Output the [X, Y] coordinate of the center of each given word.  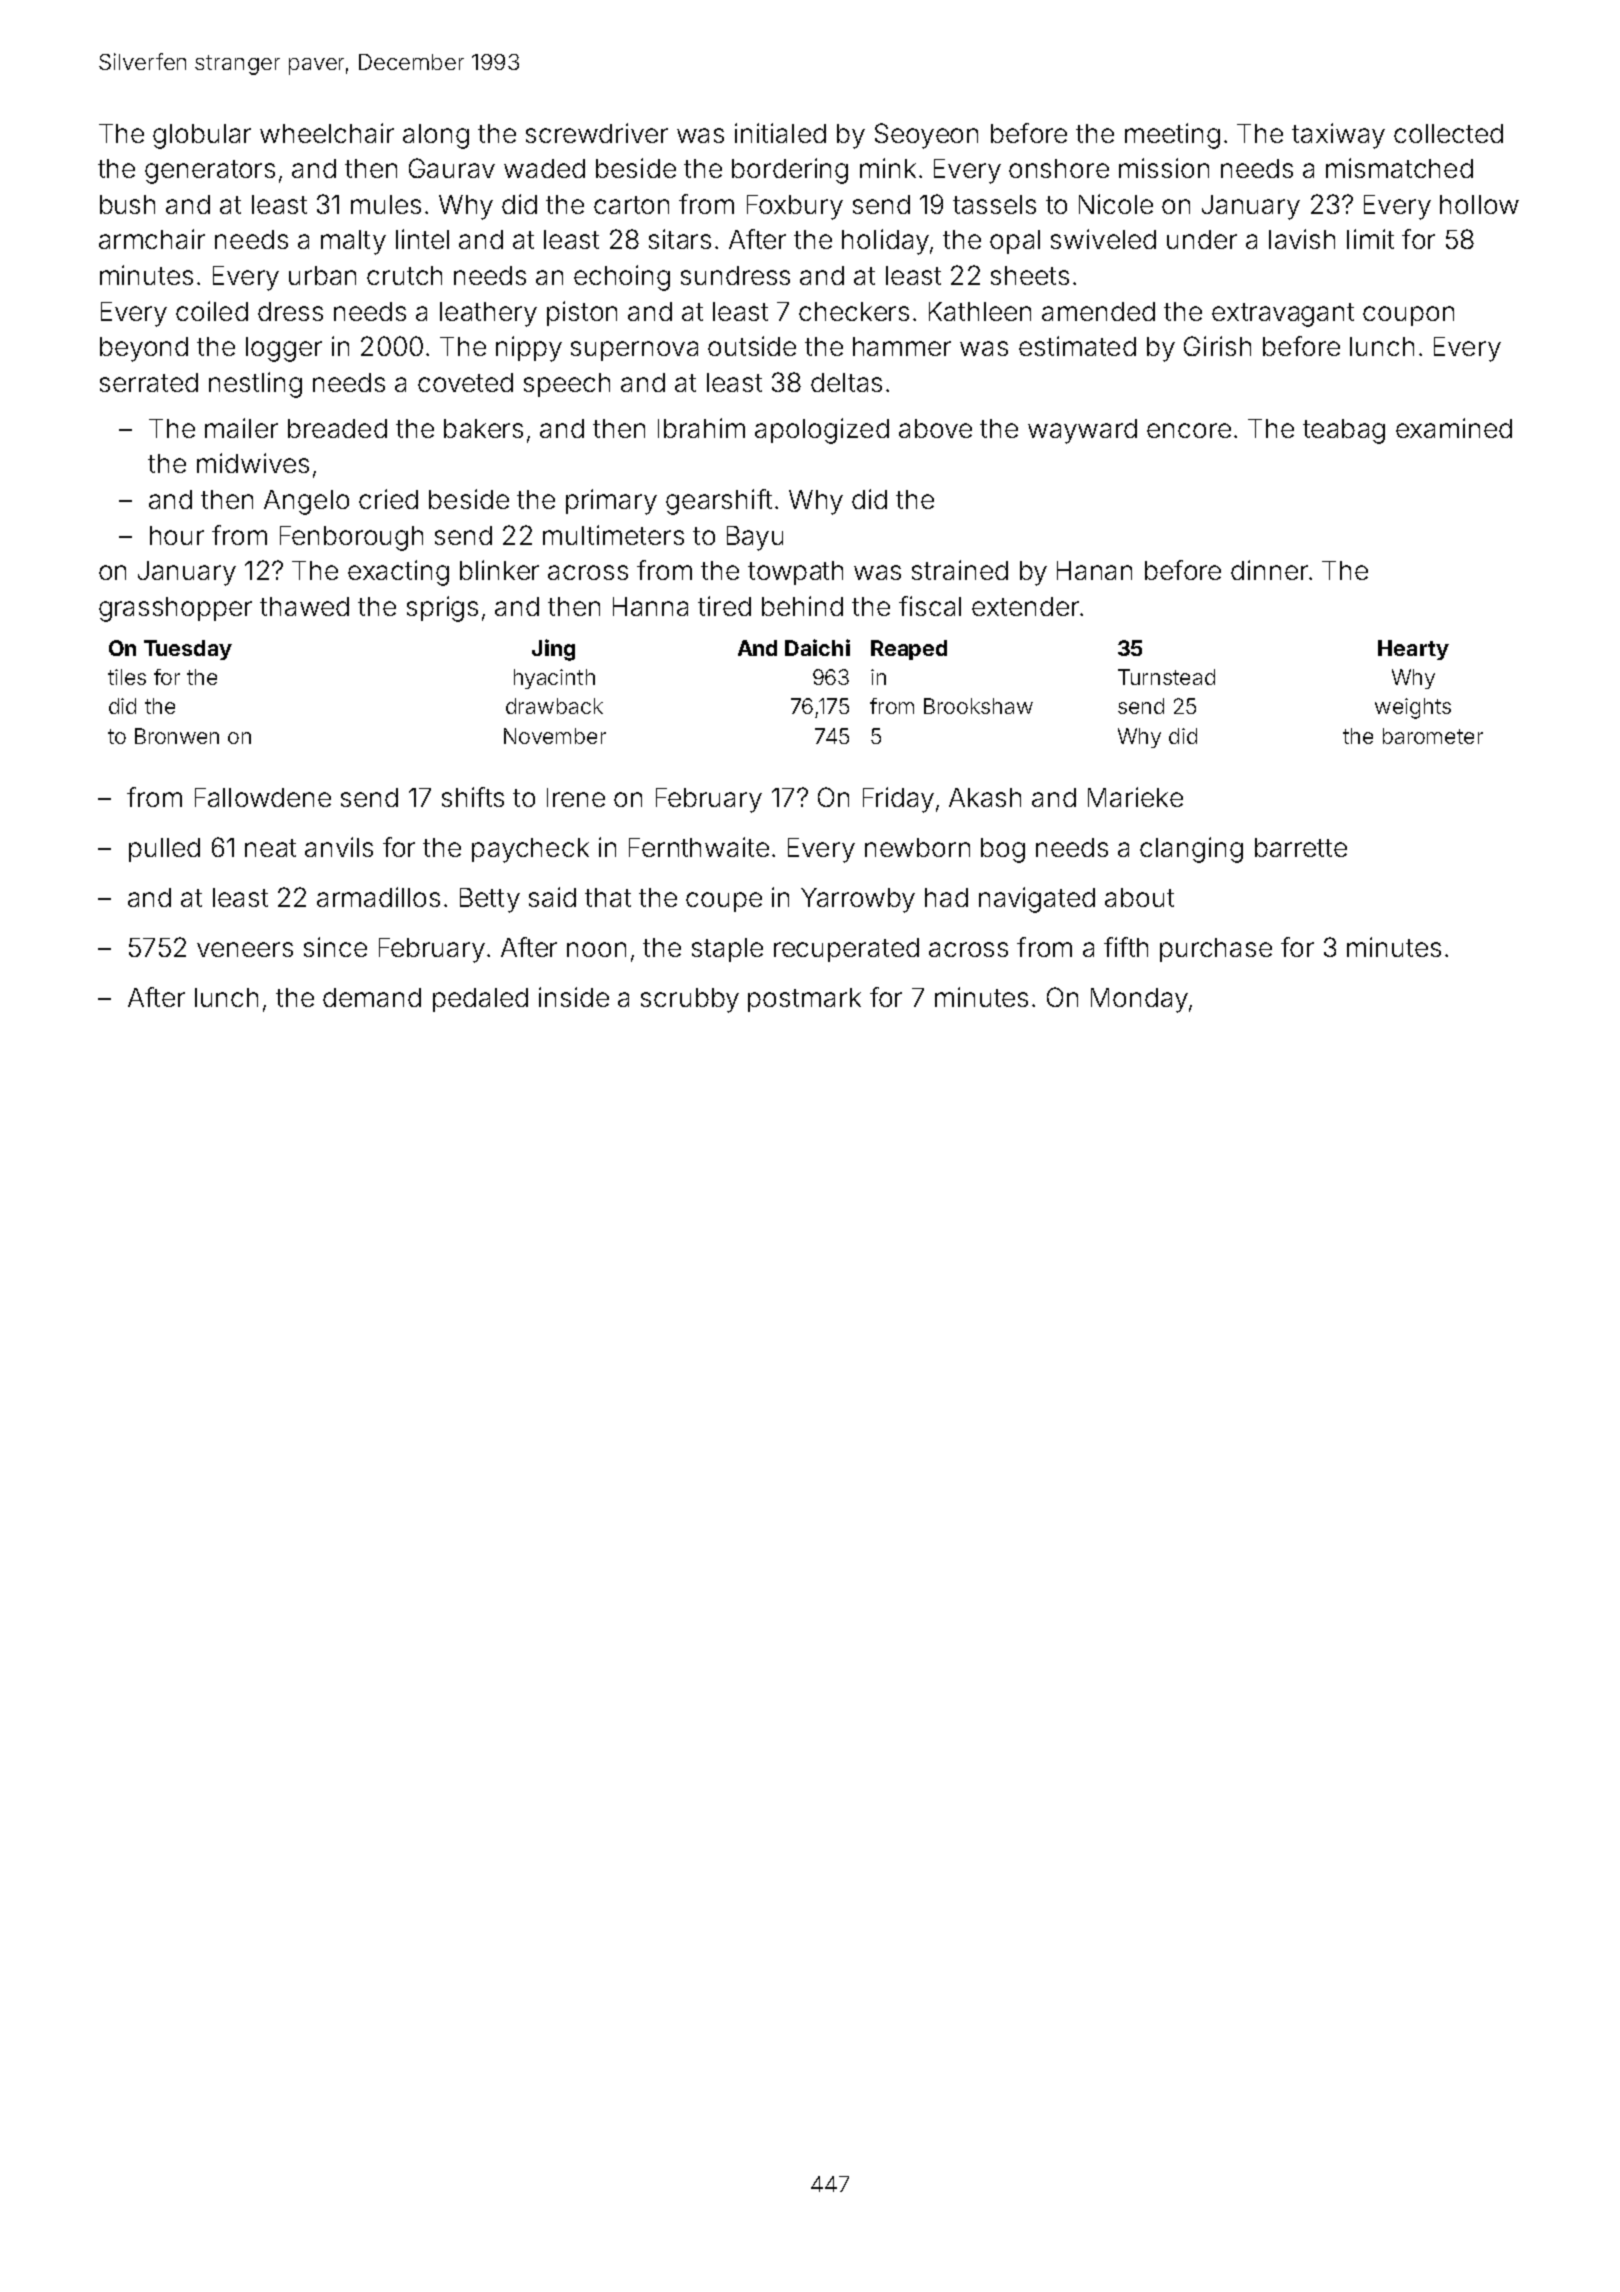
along [436, 136]
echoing [622, 278]
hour [177, 535]
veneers [245, 949]
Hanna [650, 606]
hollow [1479, 204]
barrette [1301, 847]
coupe [724, 902]
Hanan [1094, 570]
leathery [488, 314]
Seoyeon [926, 136]
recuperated [846, 950]
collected [1448, 133]
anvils [339, 847]
